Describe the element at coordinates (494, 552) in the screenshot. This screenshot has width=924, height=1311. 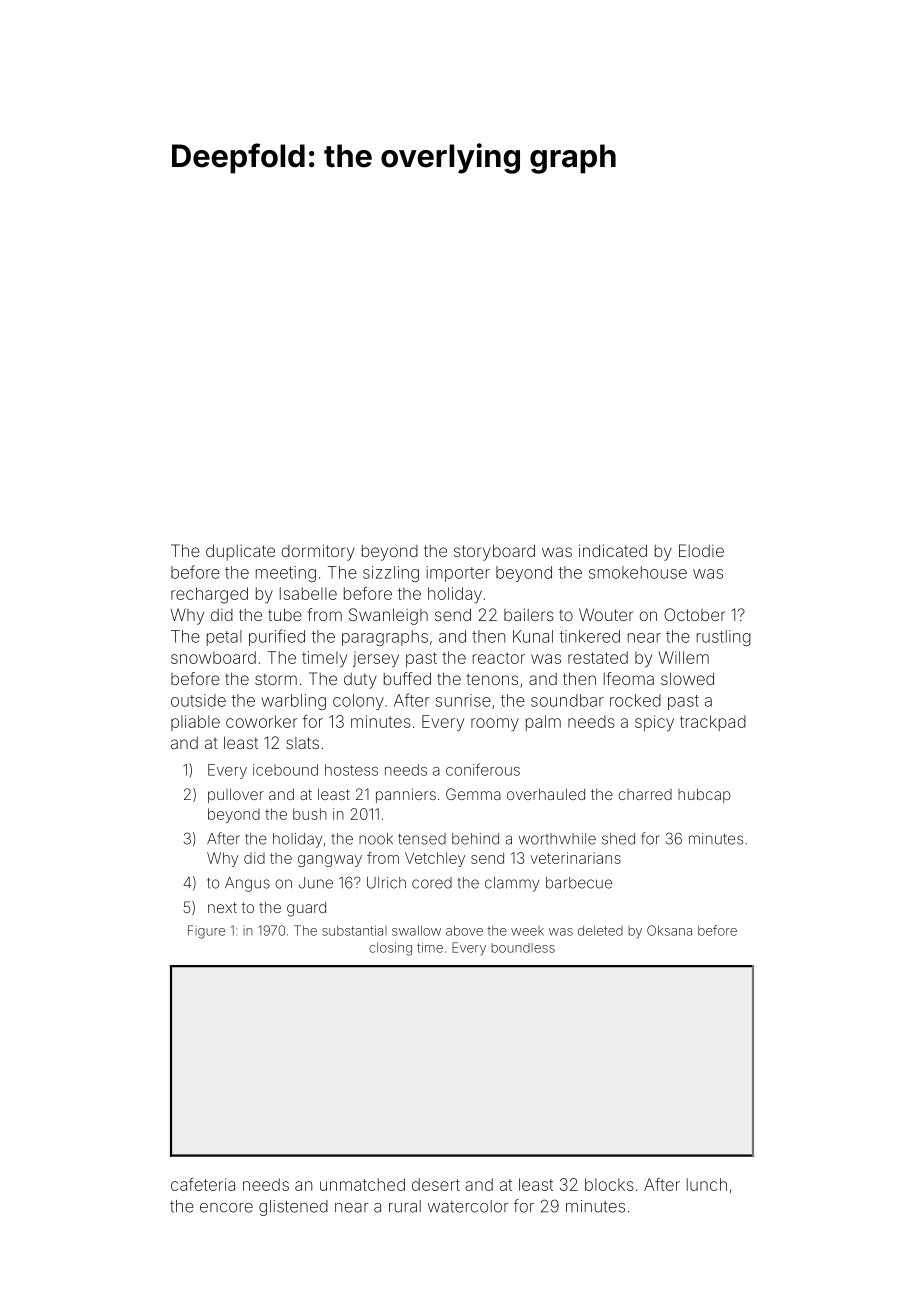
I see `storyboard` at that location.
